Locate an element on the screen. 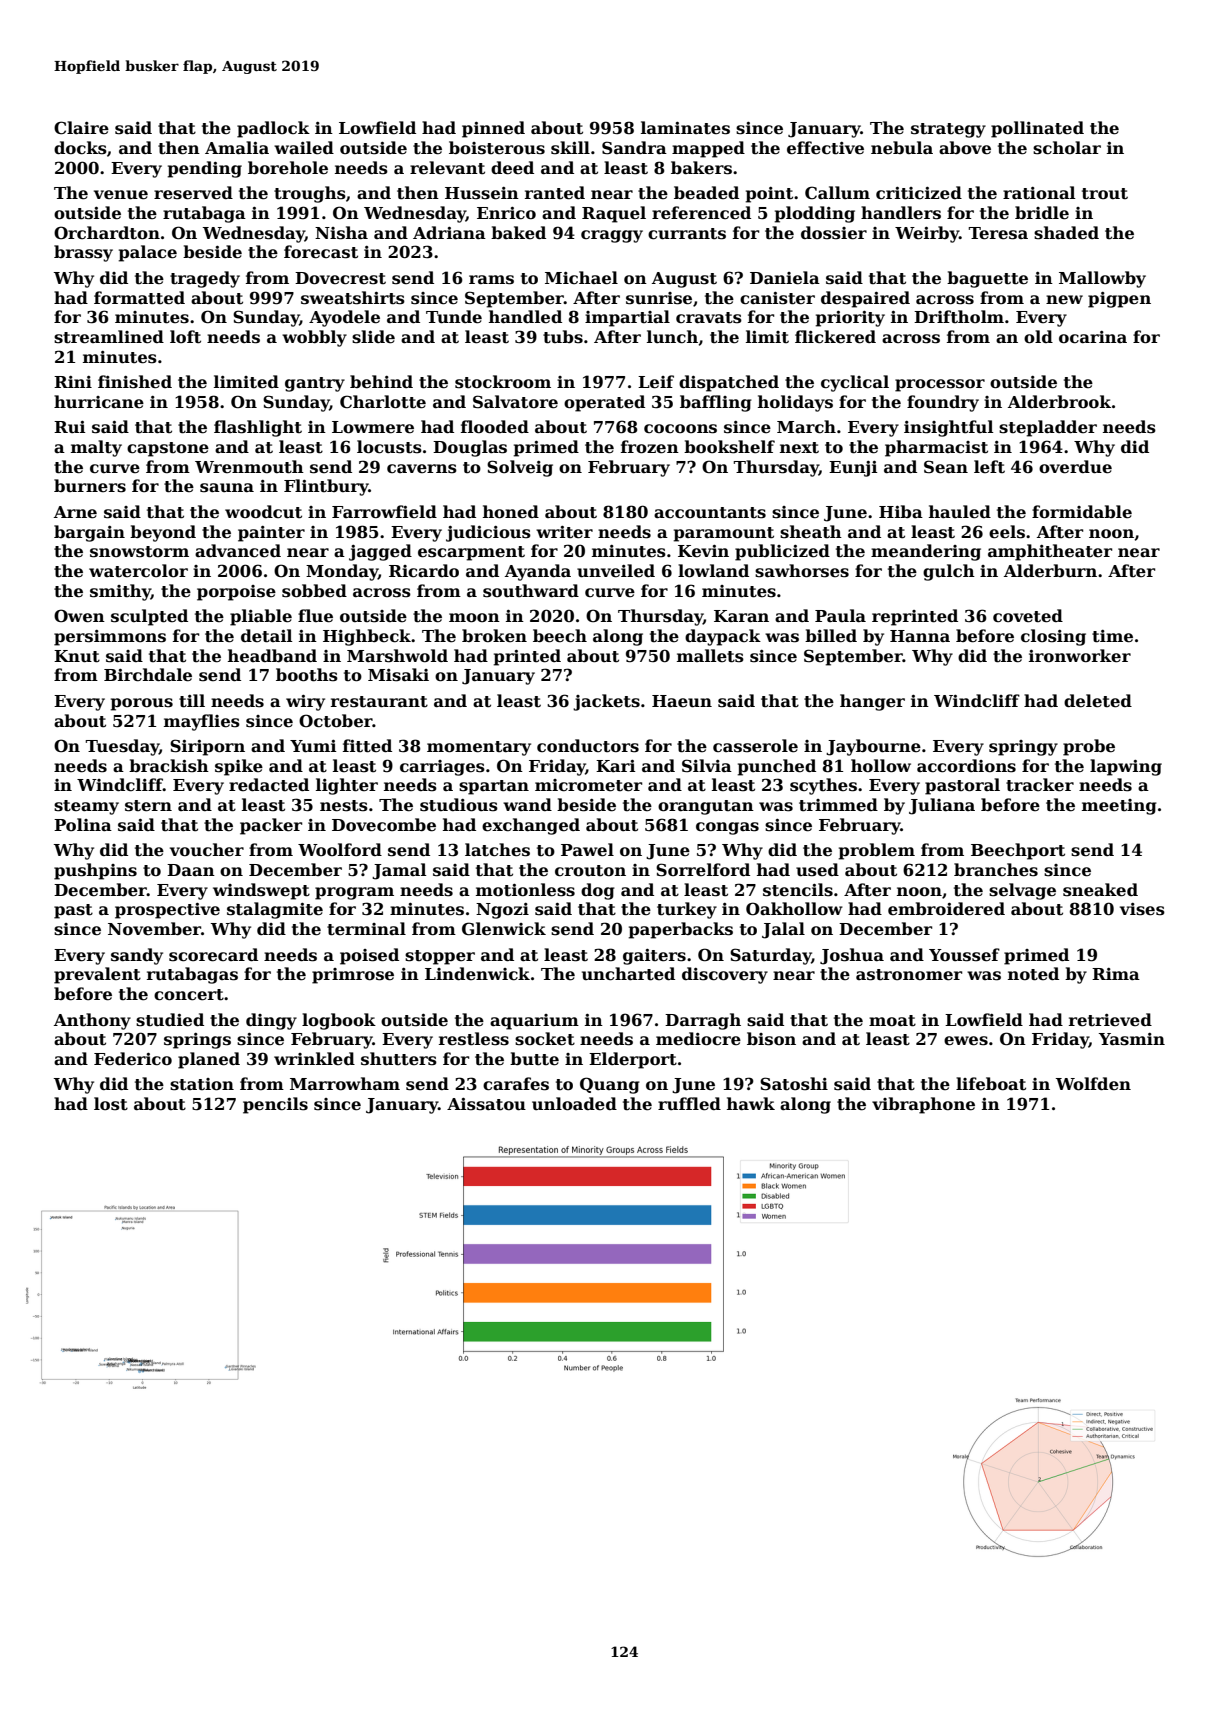 Image resolution: width=1220 pixels, height=1725 pixels. Arne is located at coordinates (75, 512).
